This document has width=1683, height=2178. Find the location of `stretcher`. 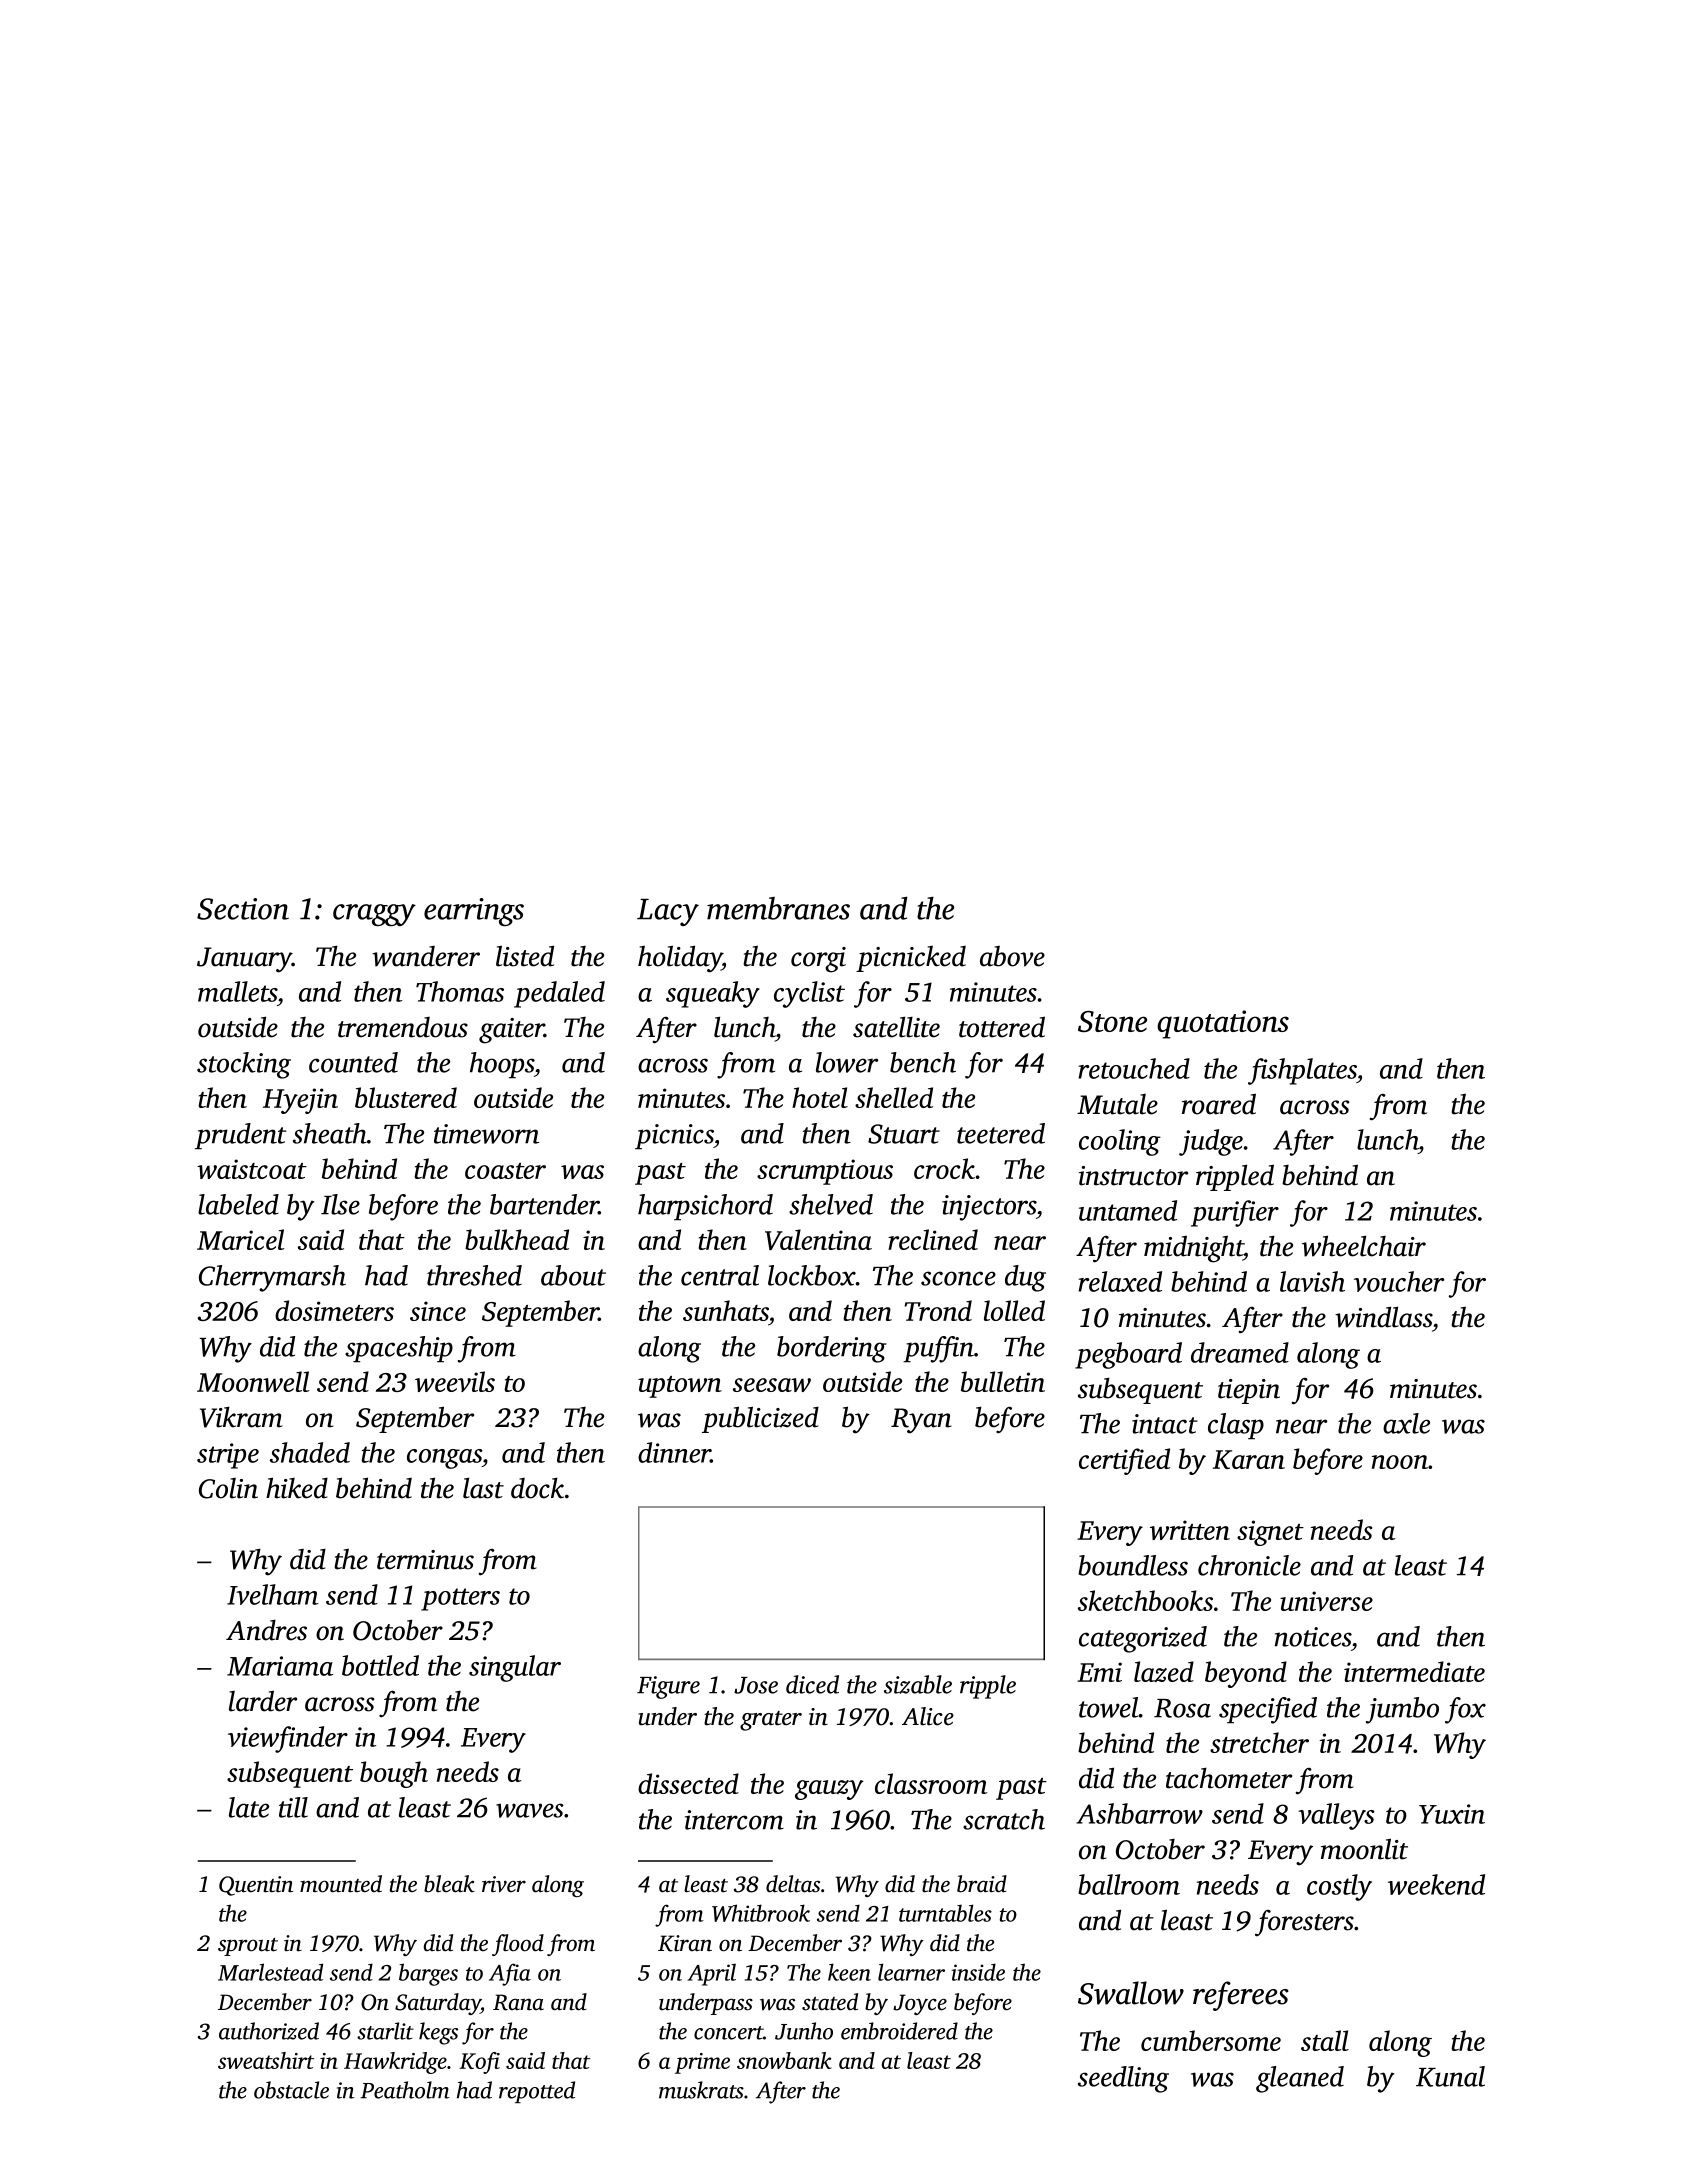

stretcher is located at coordinates (1259, 1742).
